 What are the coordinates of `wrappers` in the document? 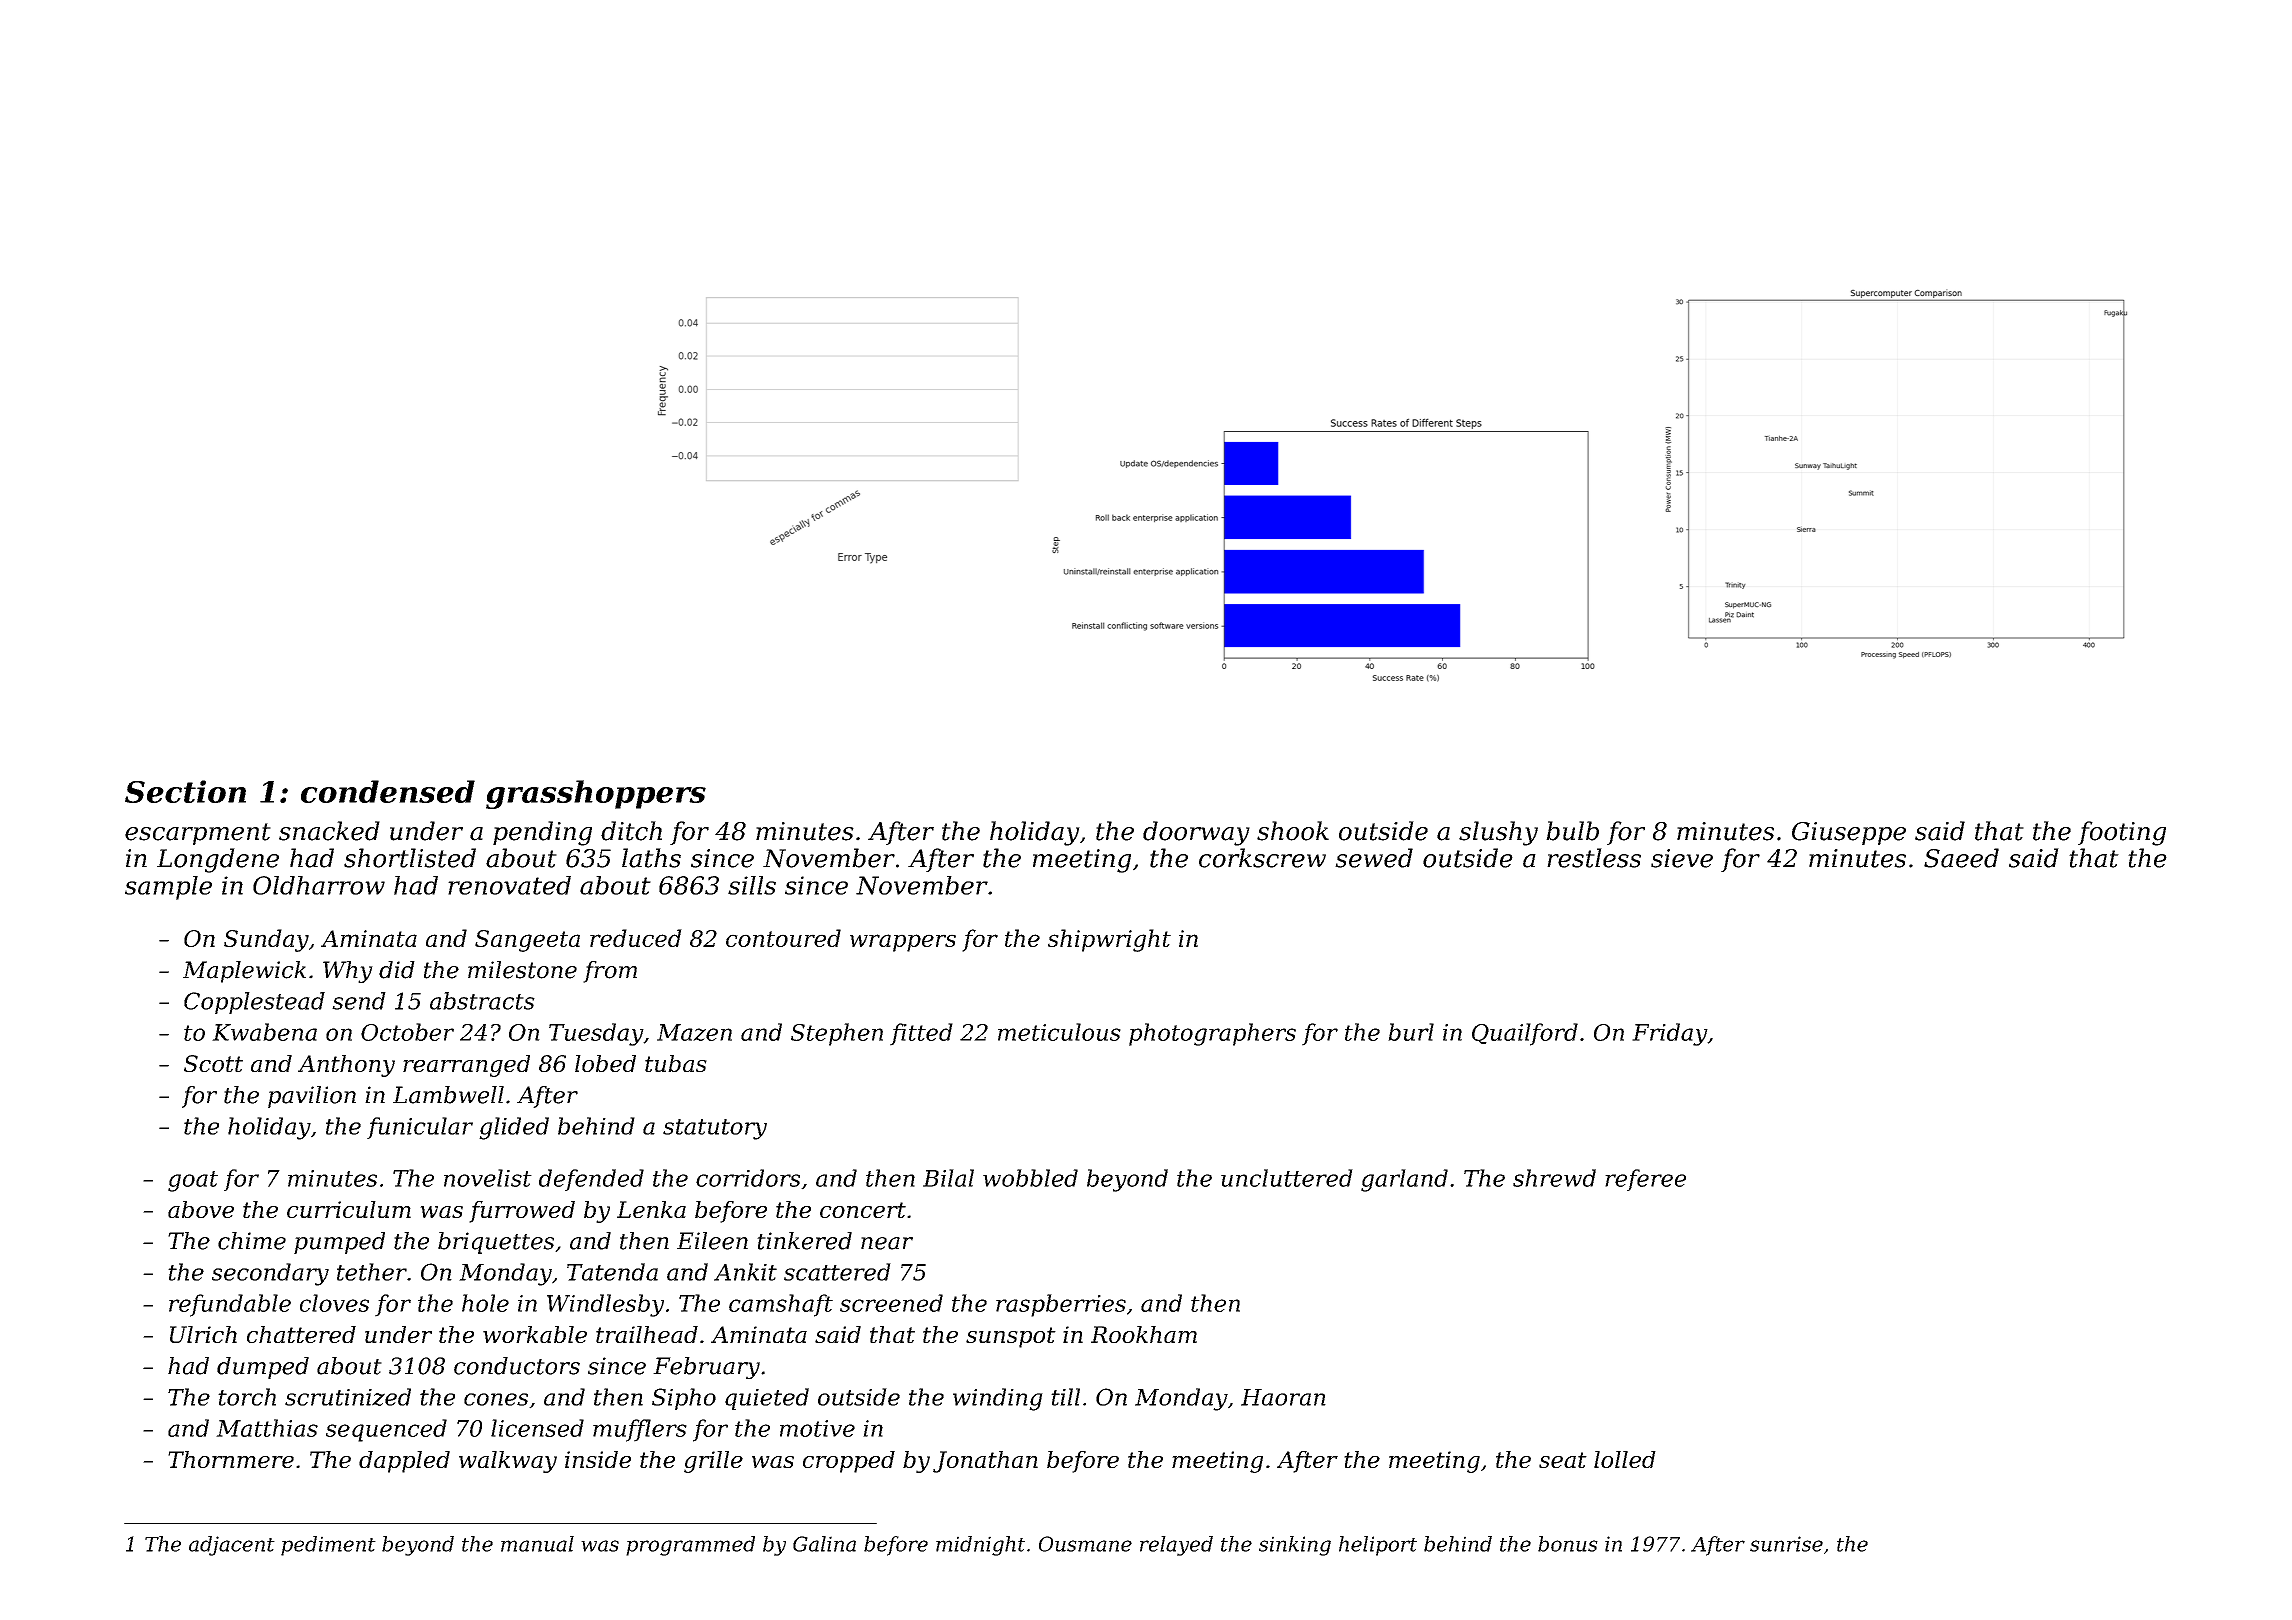 It's located at (903, 943).
